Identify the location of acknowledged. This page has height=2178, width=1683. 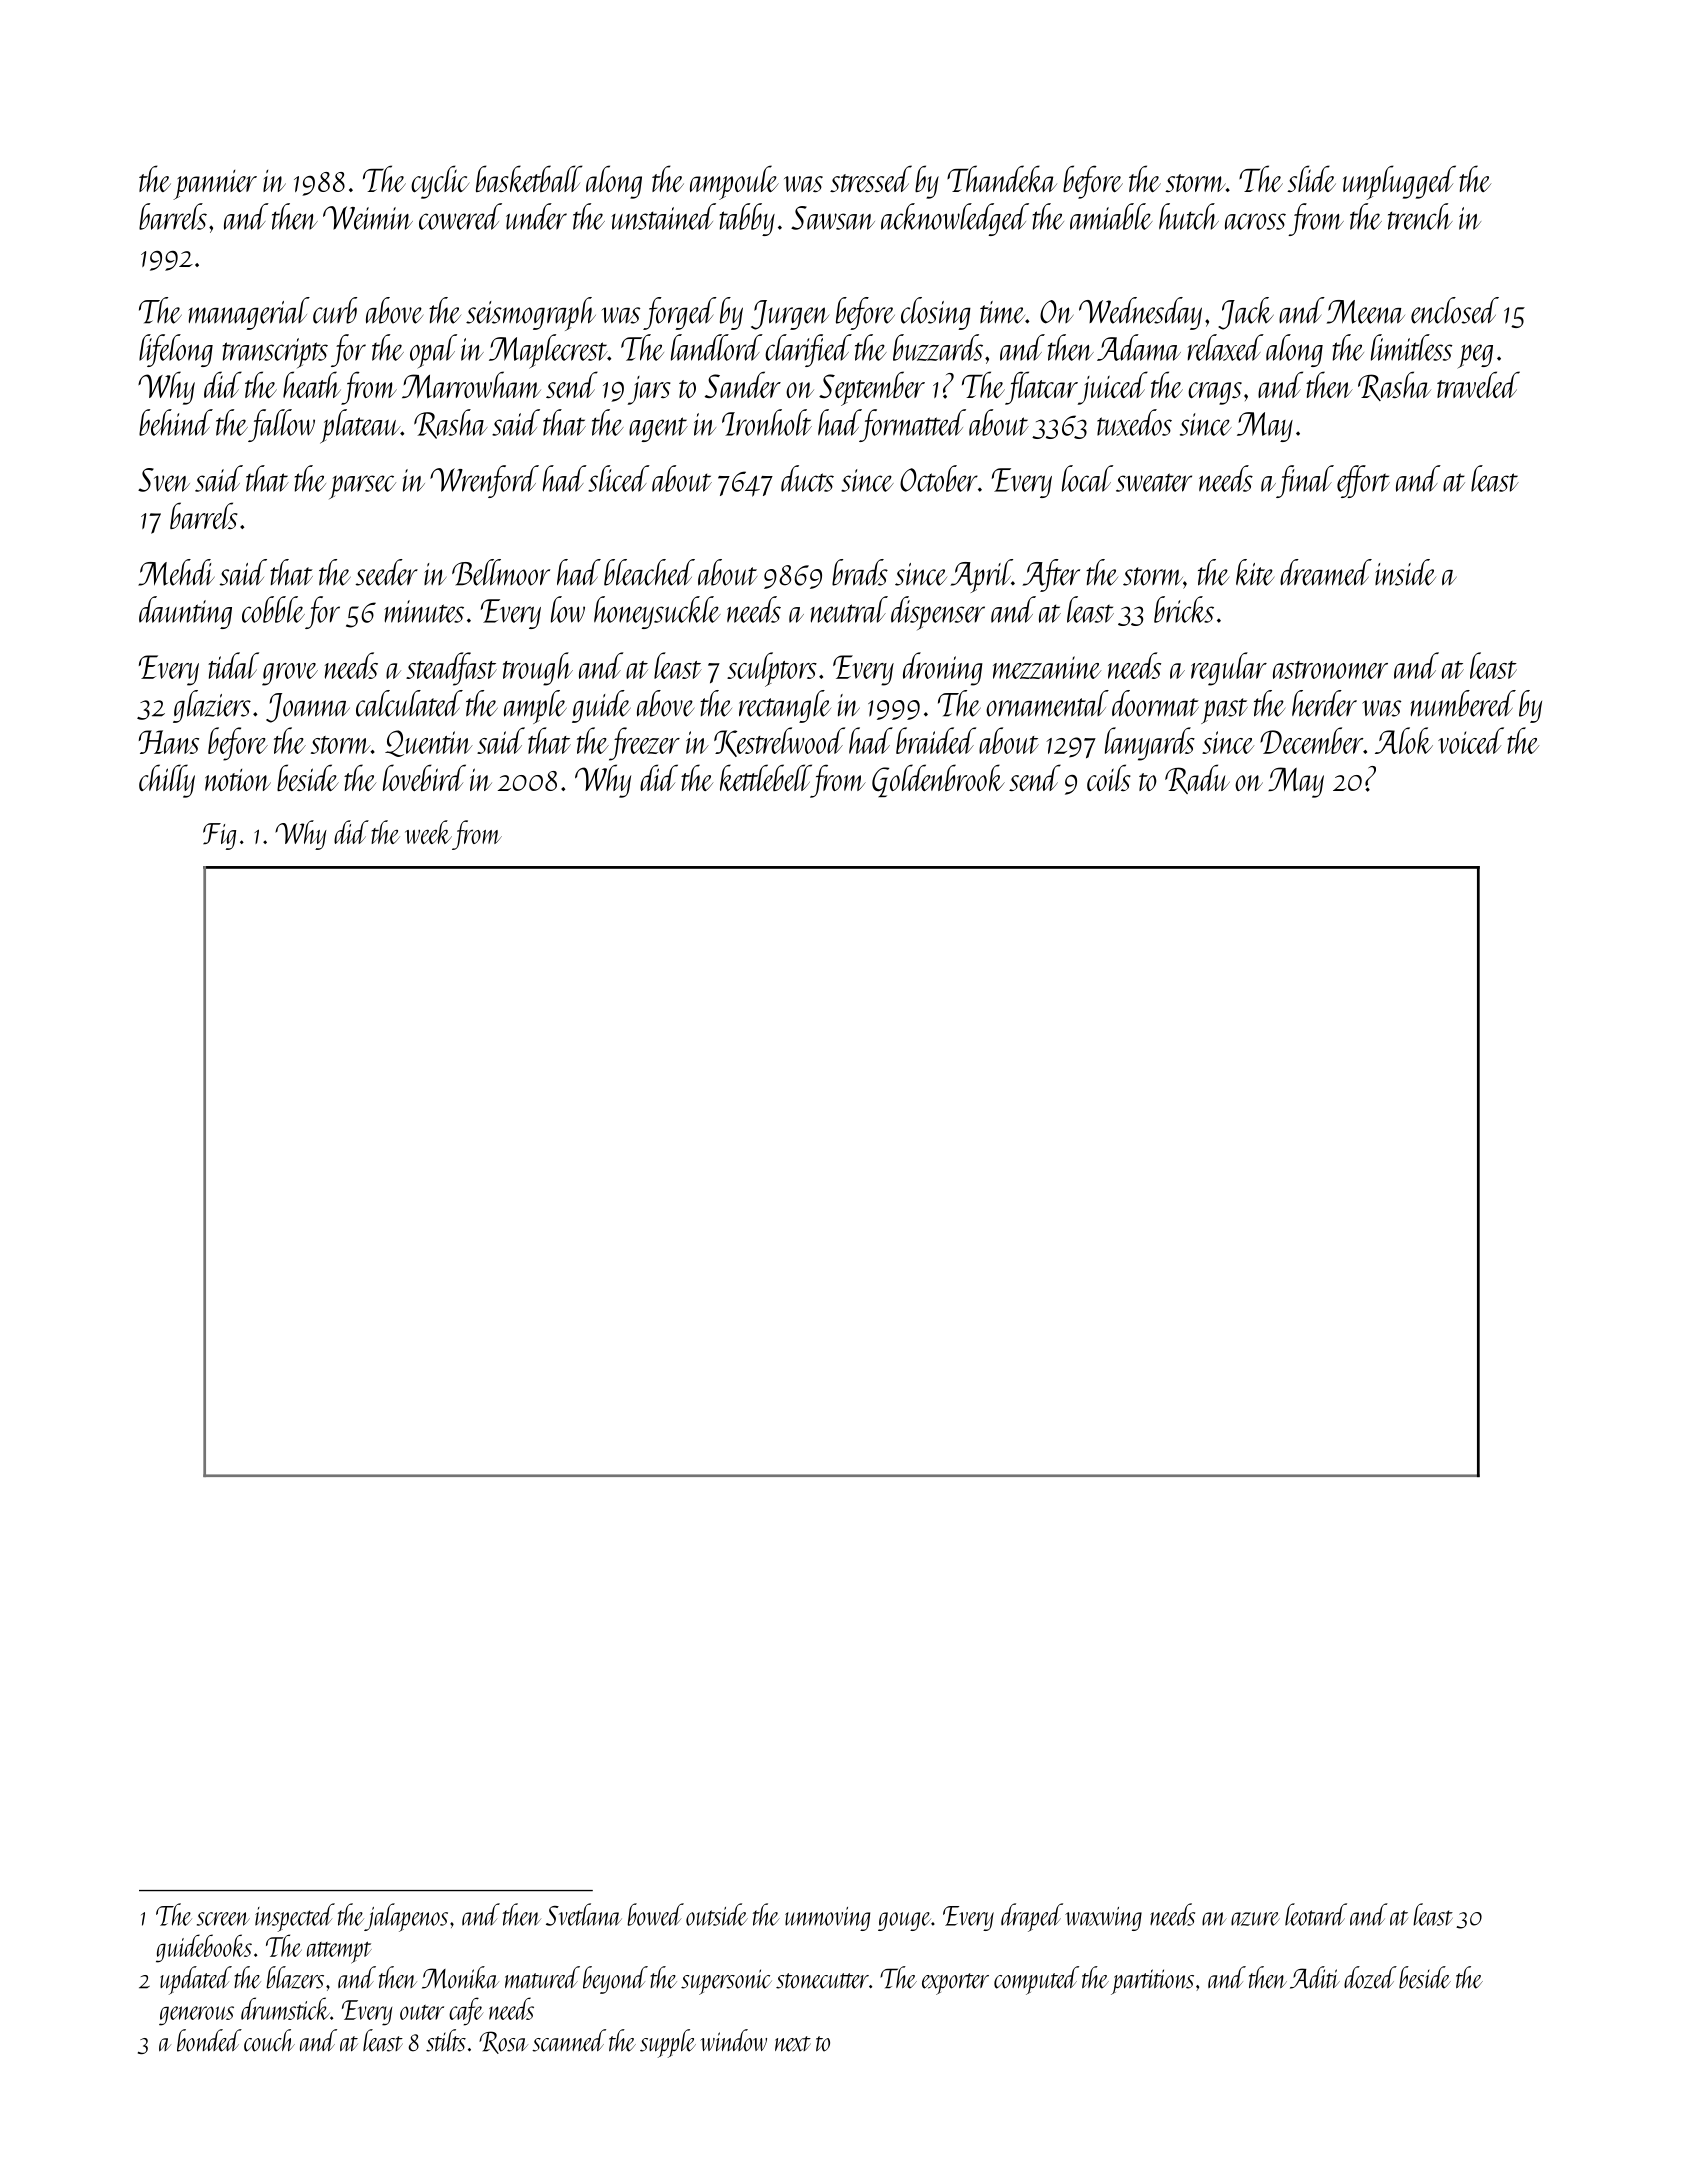
(955, 219).
